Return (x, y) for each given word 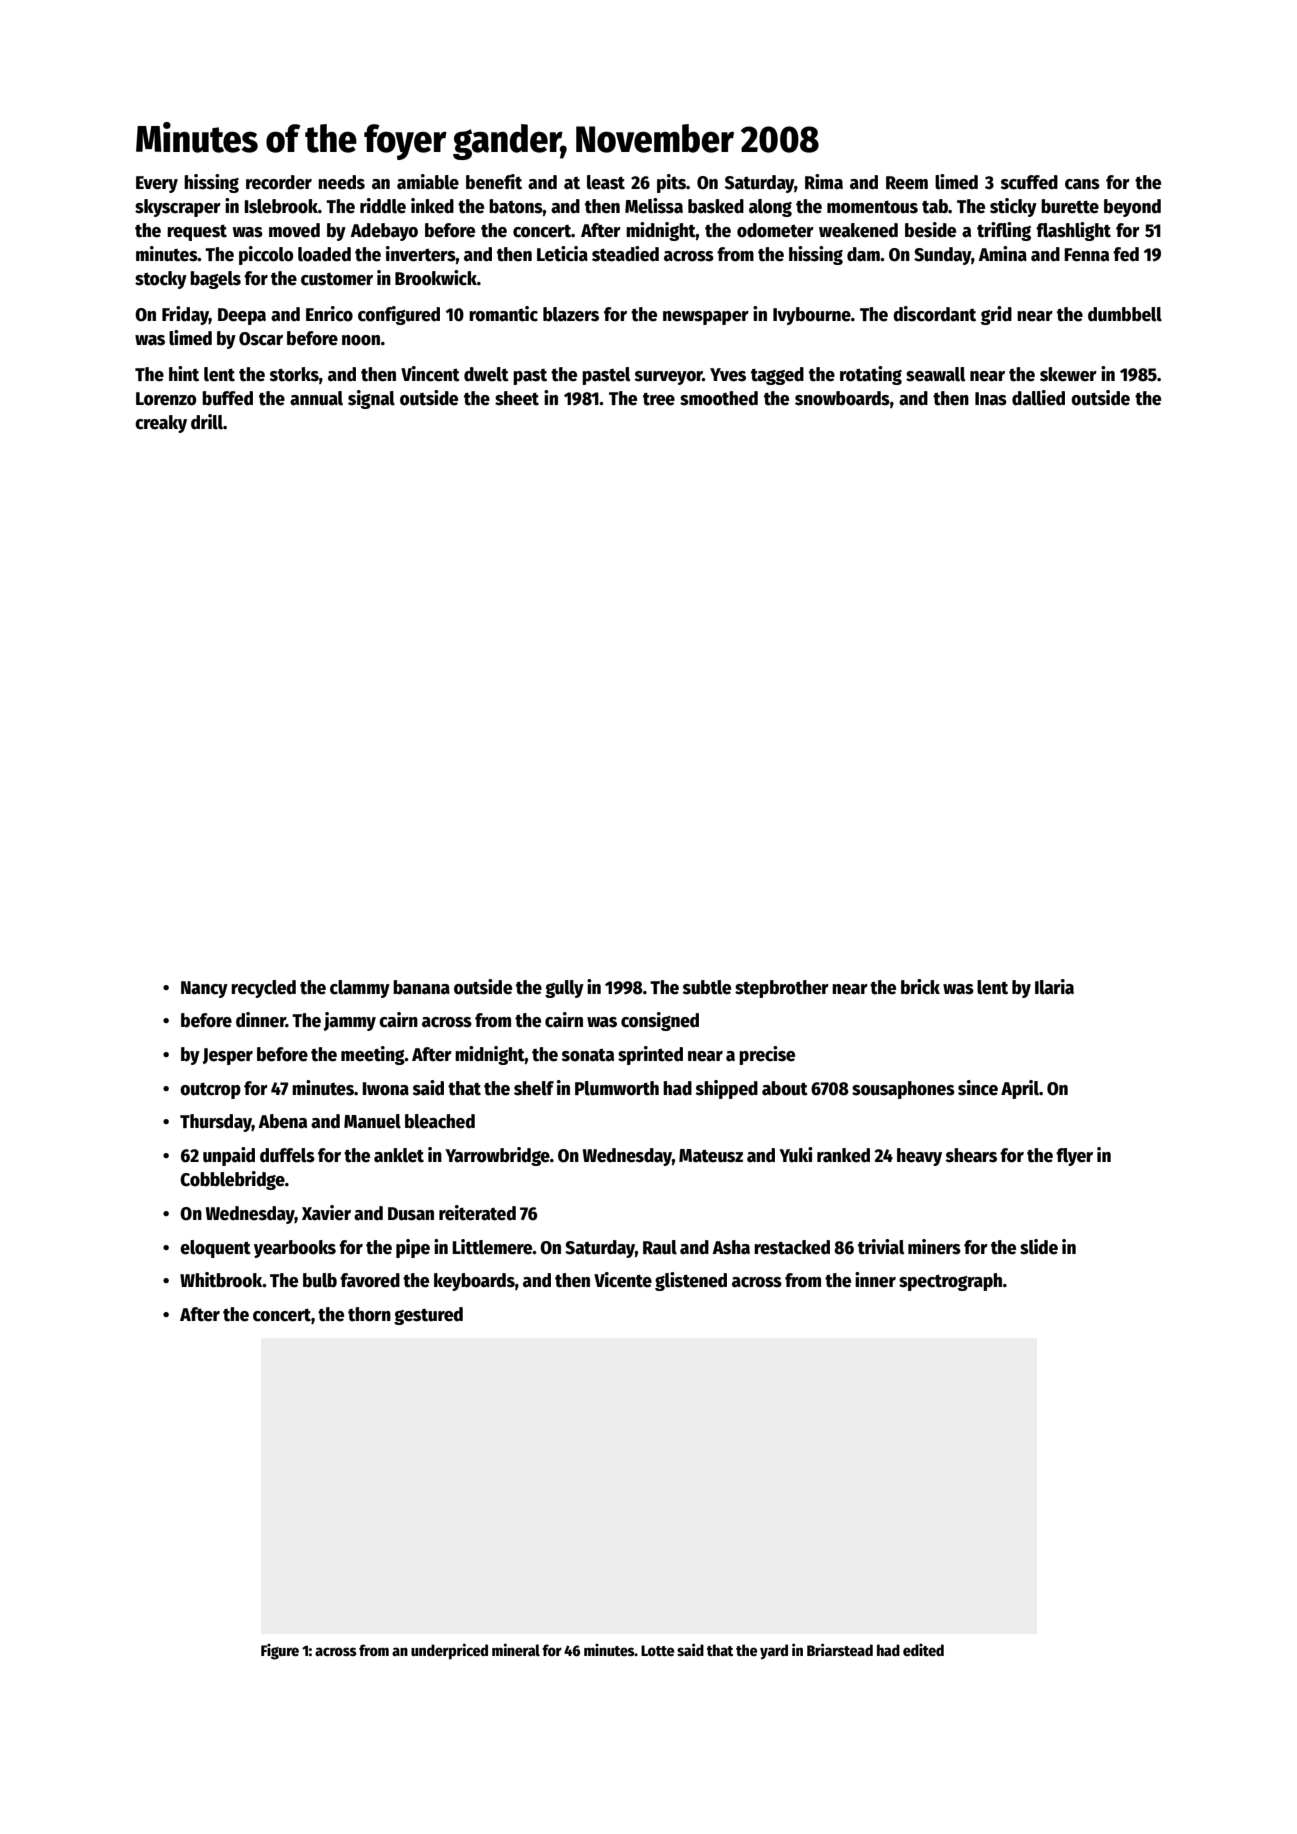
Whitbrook (221, 1280)
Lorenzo (166, 399)
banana (421, 987)
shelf (534, 1088)
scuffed (1029, 182)
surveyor (669, 378)
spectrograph (950, 1282)
